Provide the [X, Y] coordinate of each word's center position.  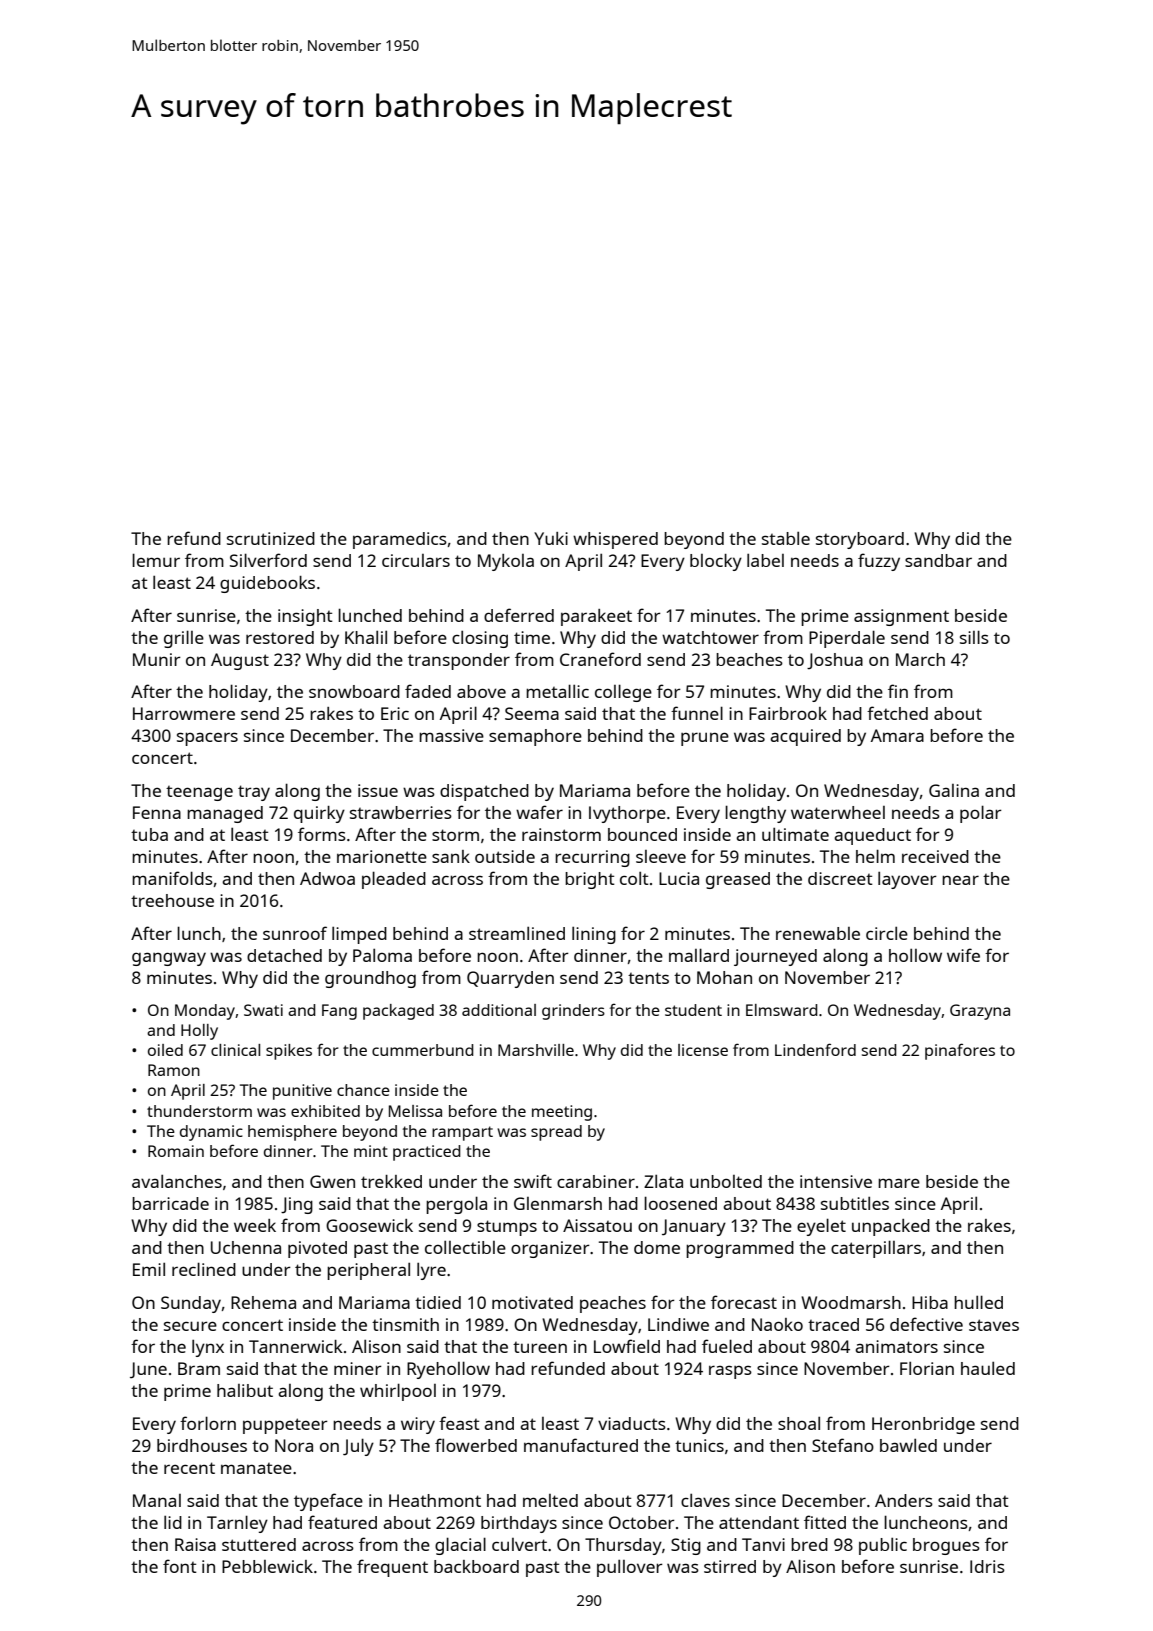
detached [284, 955]
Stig [686, 1546]
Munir [157, 659]
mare [899, 1183]
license [703, 1050]
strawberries [401, 812]
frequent [392, 1568]
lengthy [755, 814]
